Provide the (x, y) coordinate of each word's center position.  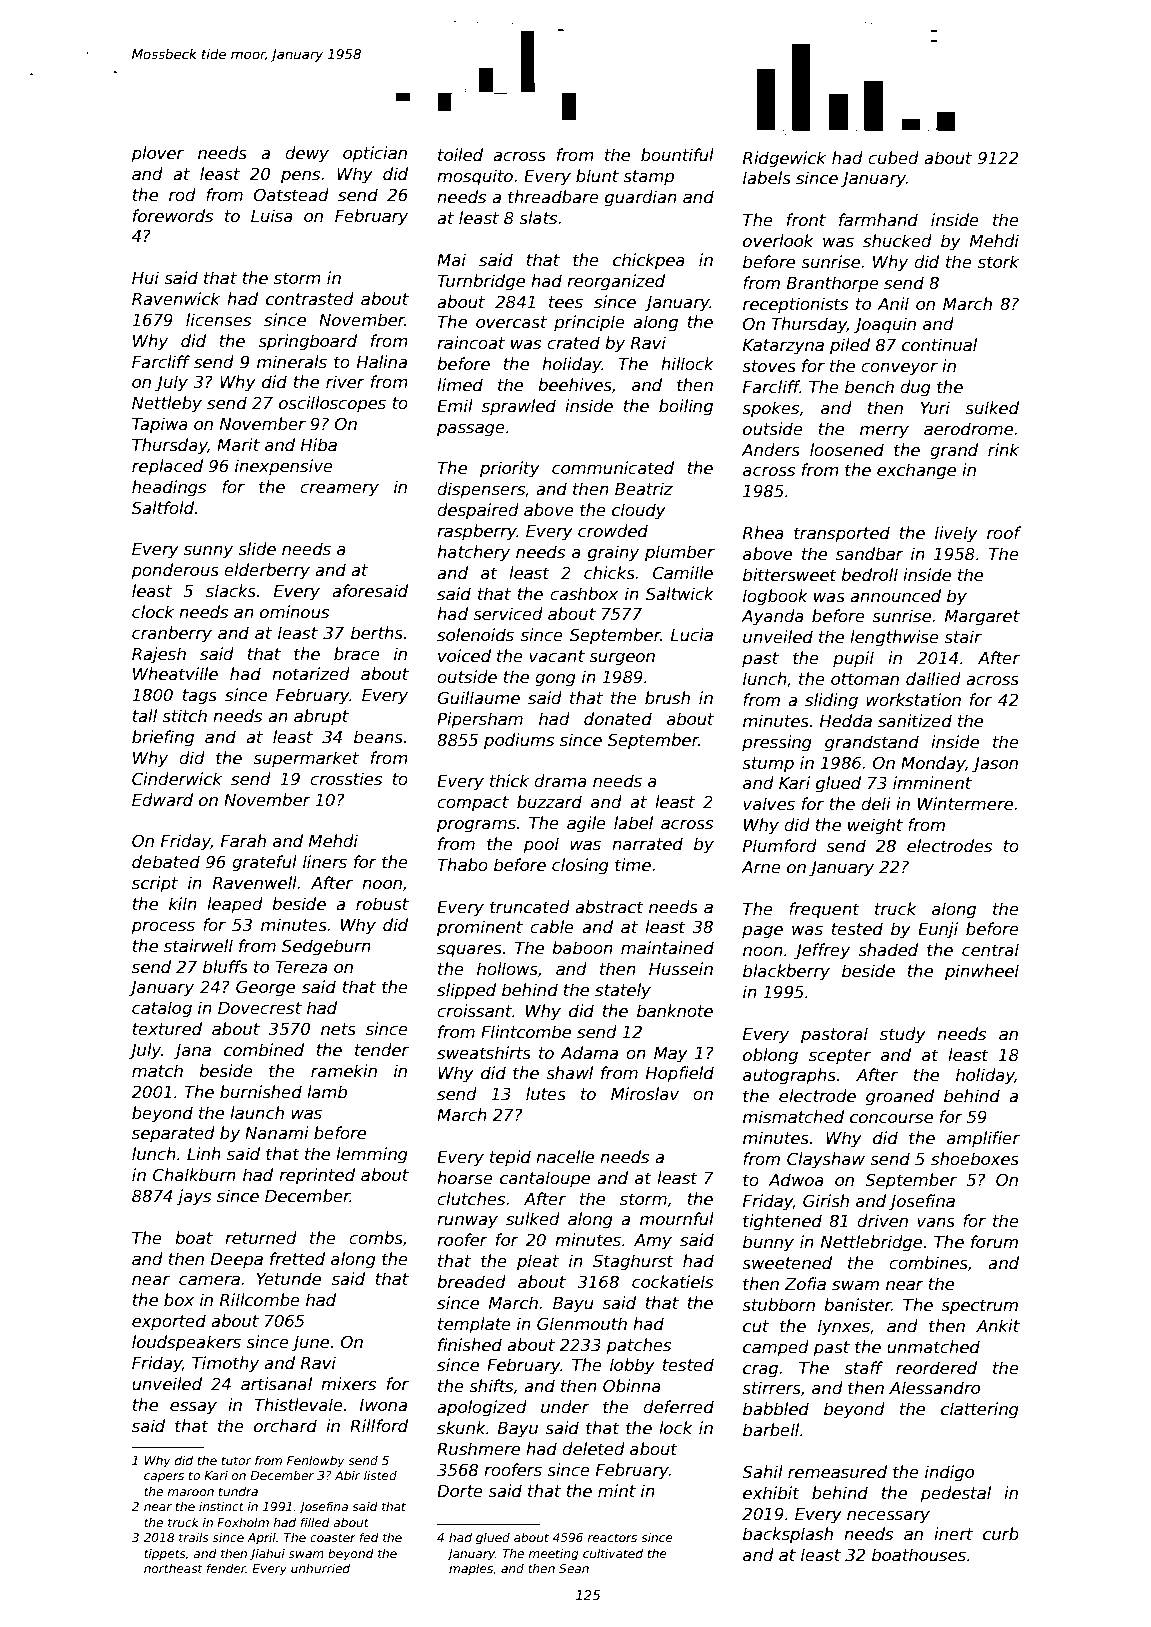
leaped (235, 905)
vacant (557, 656)
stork (998, 261)
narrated (647, 843)
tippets (164, 1555)
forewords (173, 216)
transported (842, 534)
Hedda (846, 721)
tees (566, 302)
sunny (208, 552)
